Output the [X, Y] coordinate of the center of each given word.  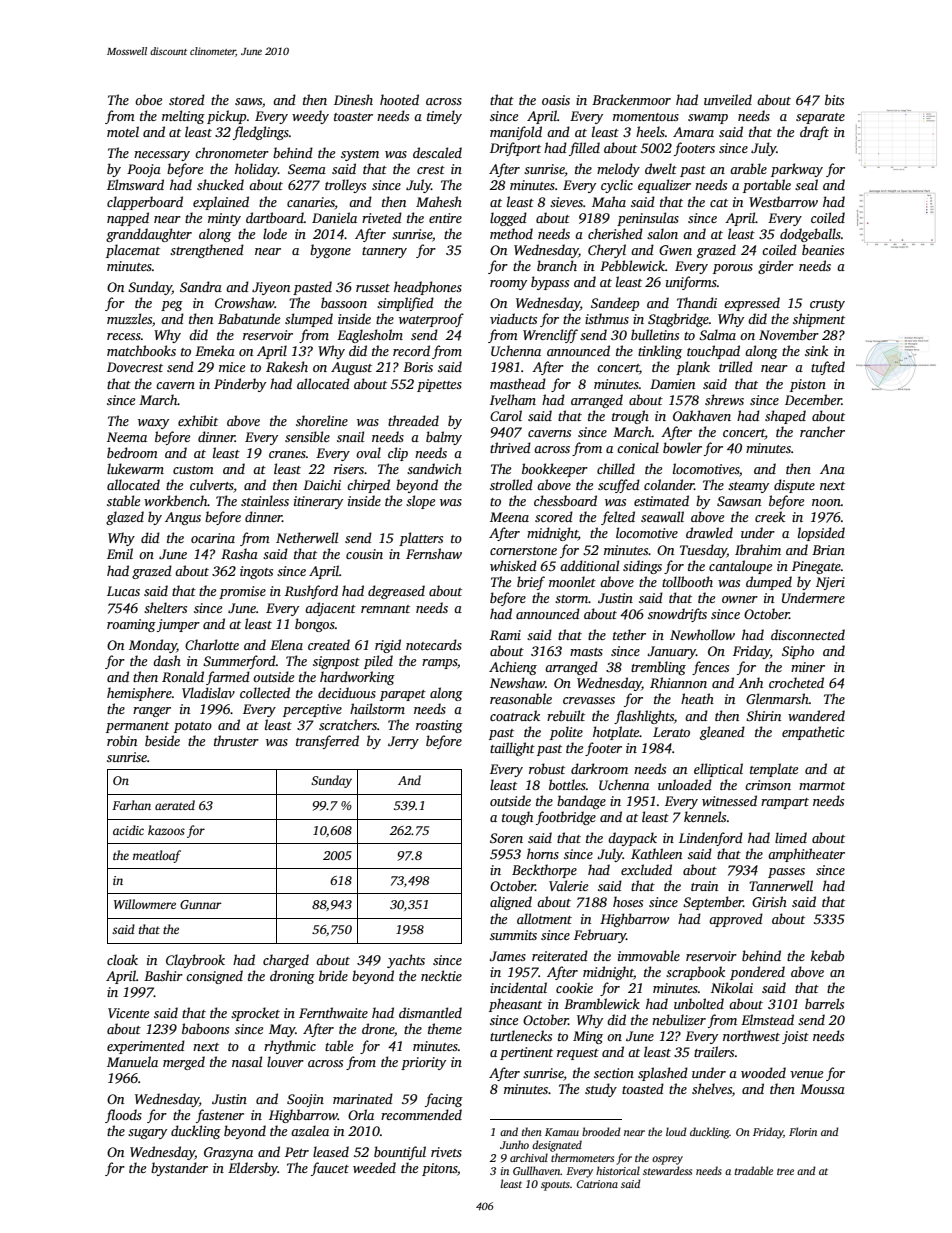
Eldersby [253, 1169]
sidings [642, 567]
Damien [672, 384]
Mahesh [439, 201]
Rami [505, 635]
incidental [518, 987]
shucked [220, 184]
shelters [165, 607]
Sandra [201, 286]
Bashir [163, 975]
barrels [824, 1003]
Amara [693, 132]
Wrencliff [550, 336]
